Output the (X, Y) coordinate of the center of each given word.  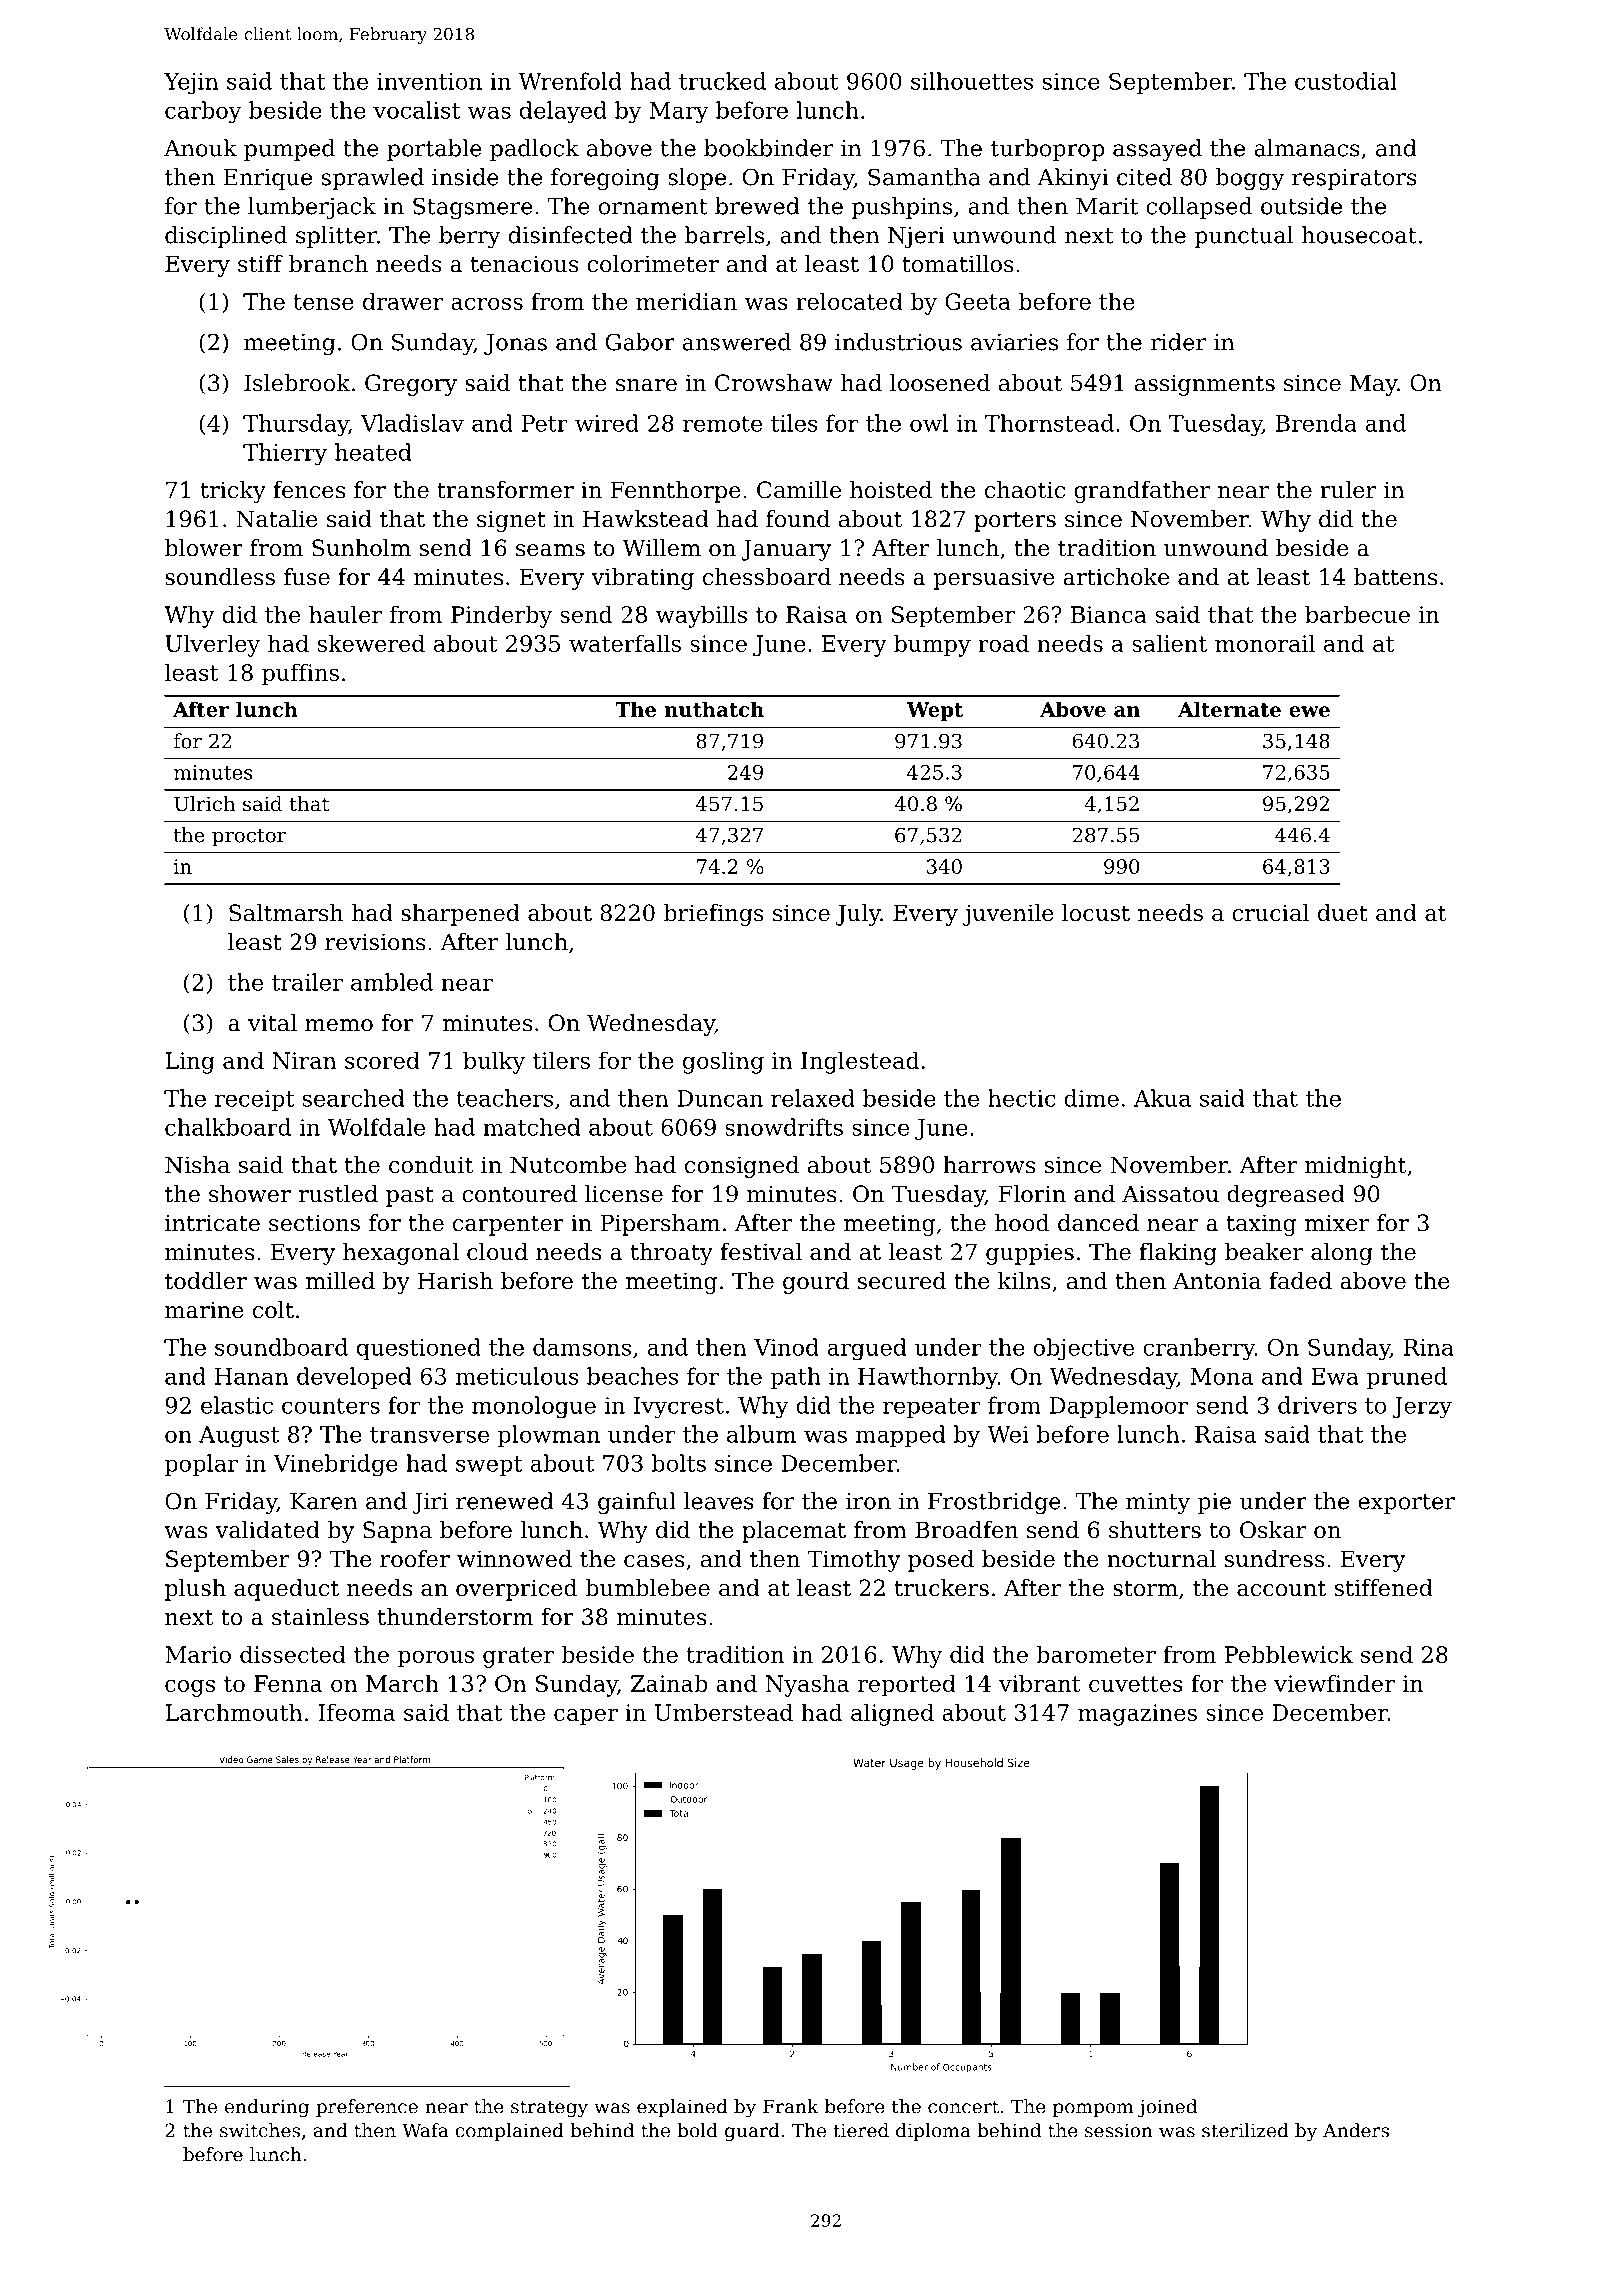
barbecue (1357, 614)
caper (586, 1717)
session (1119, 2130)
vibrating (642, 579)
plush (195, 1590)
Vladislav (412, 423)
